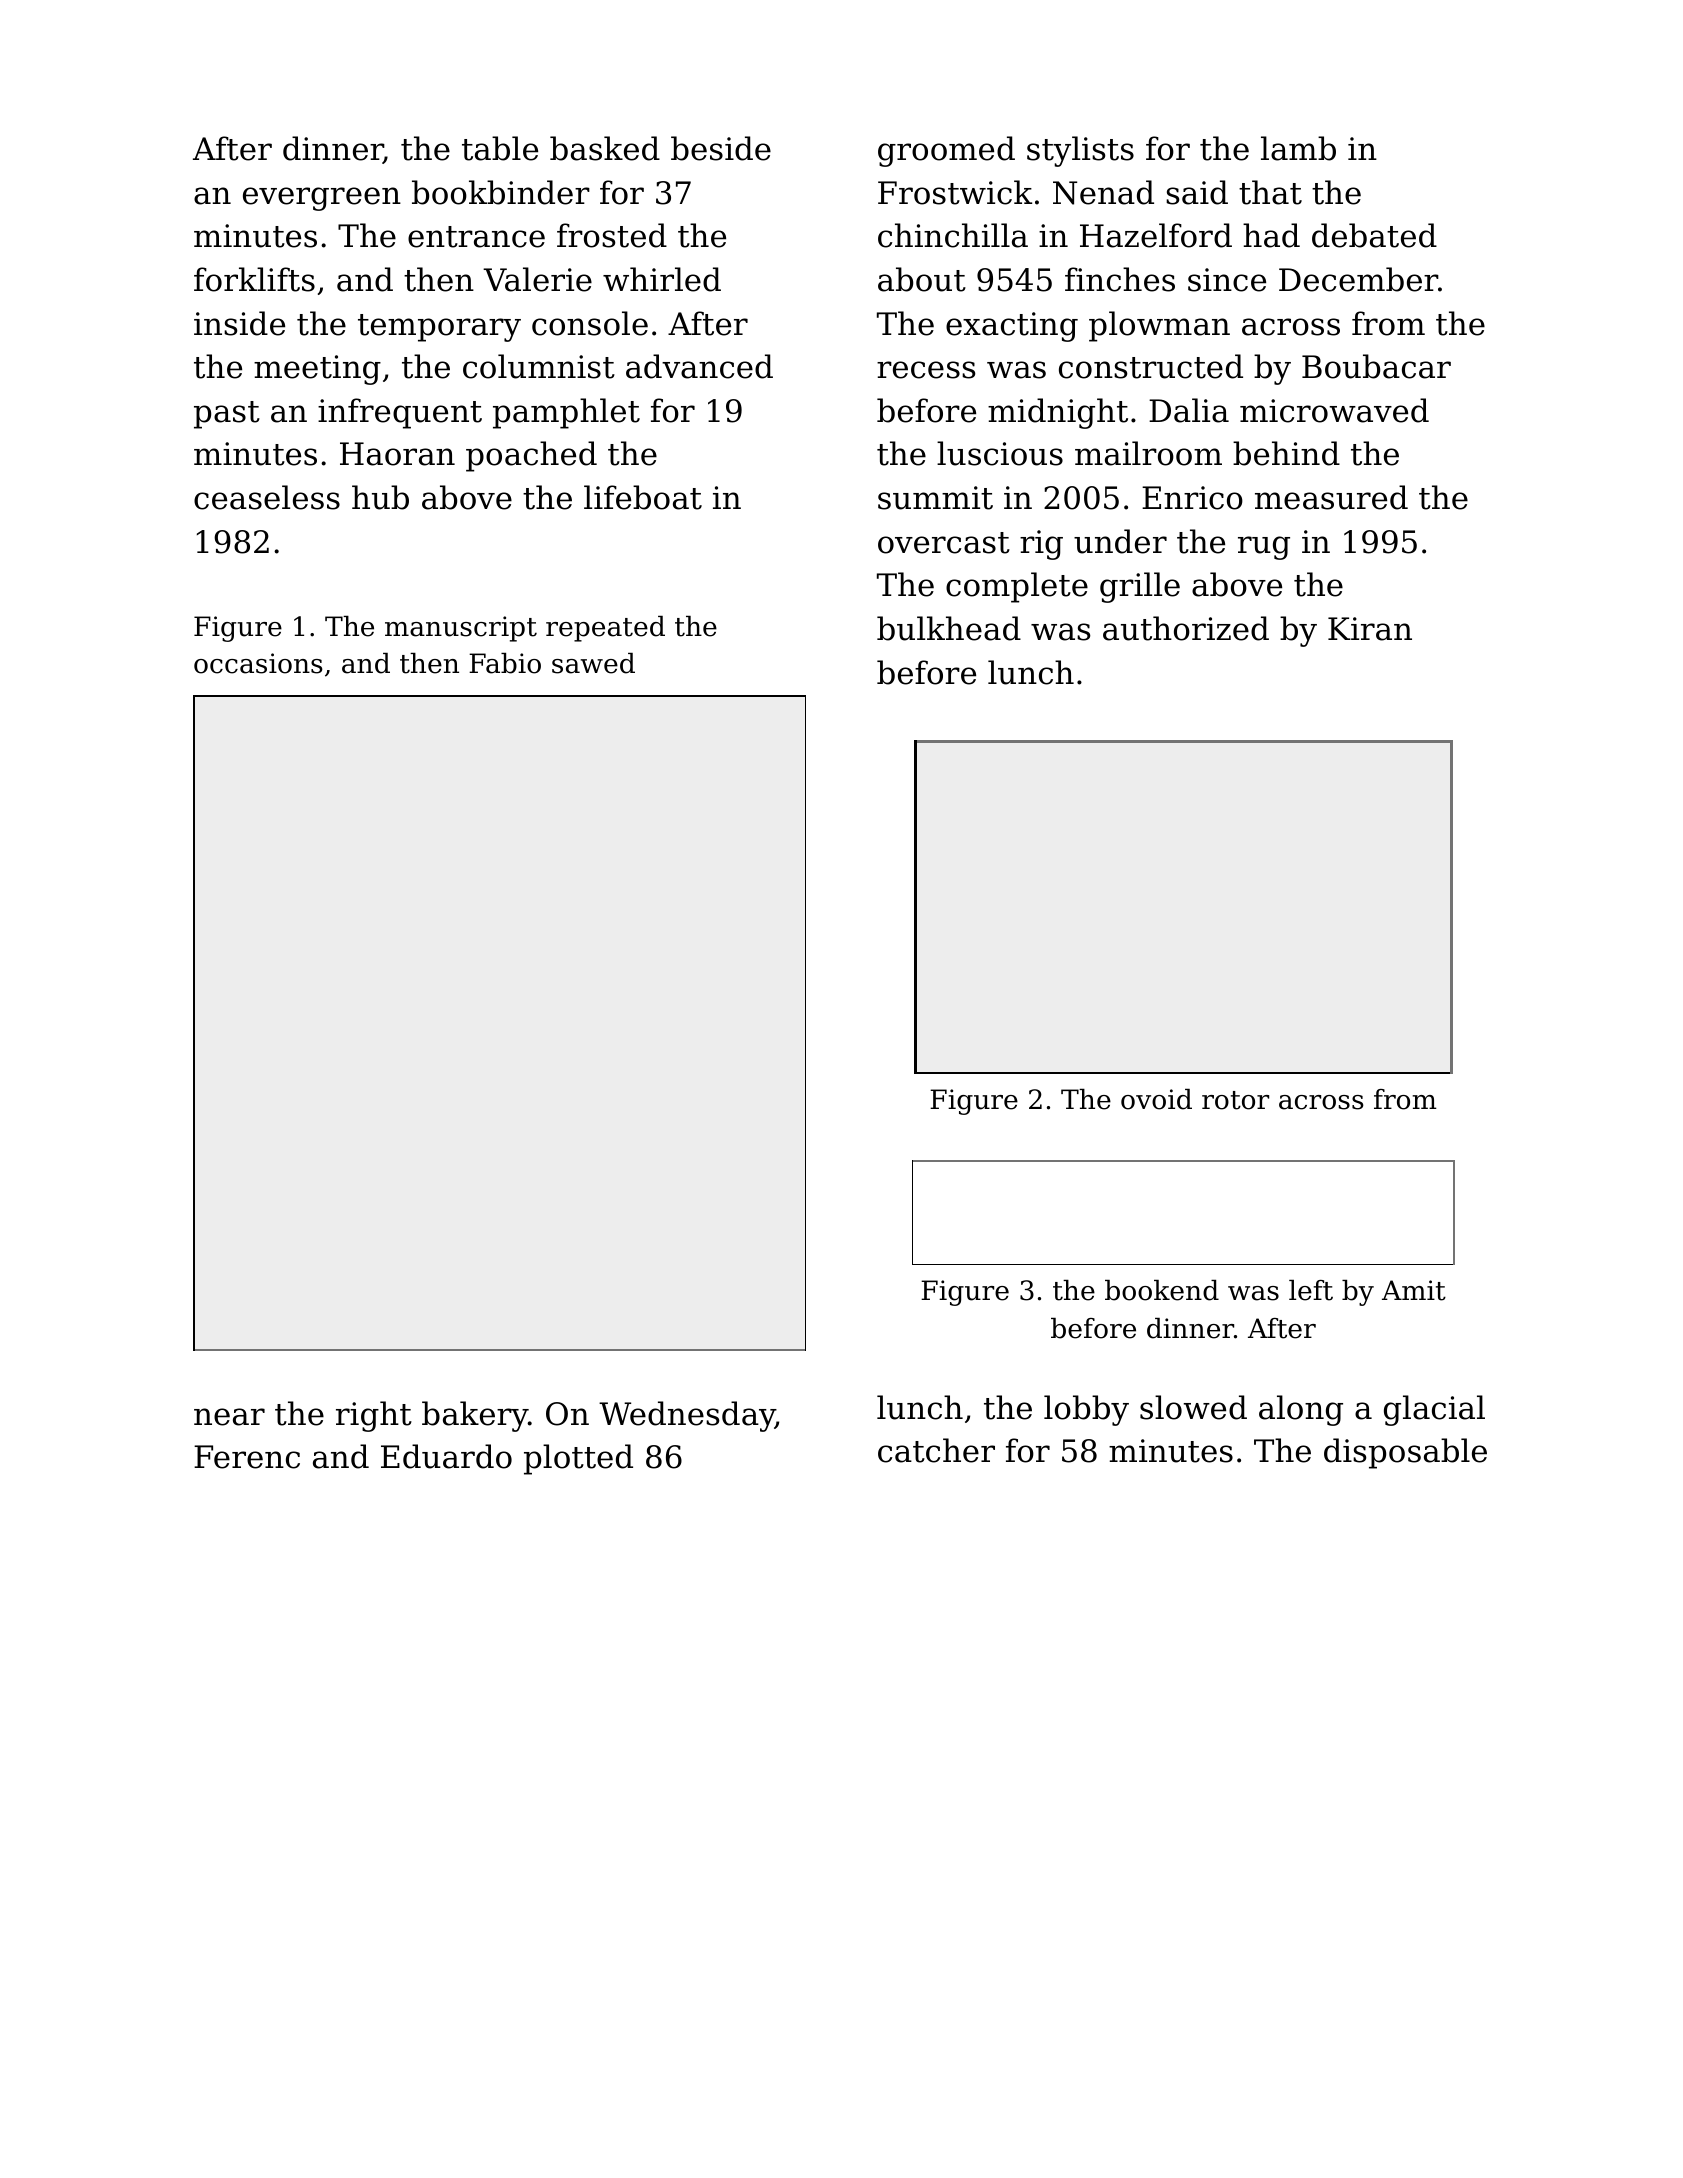 This screenshot has width=1683, height=2178. What do you see at coordinates (247, 1457) in the screenshot?
I see `Ferenc` at bounding box center [247, 1457].
